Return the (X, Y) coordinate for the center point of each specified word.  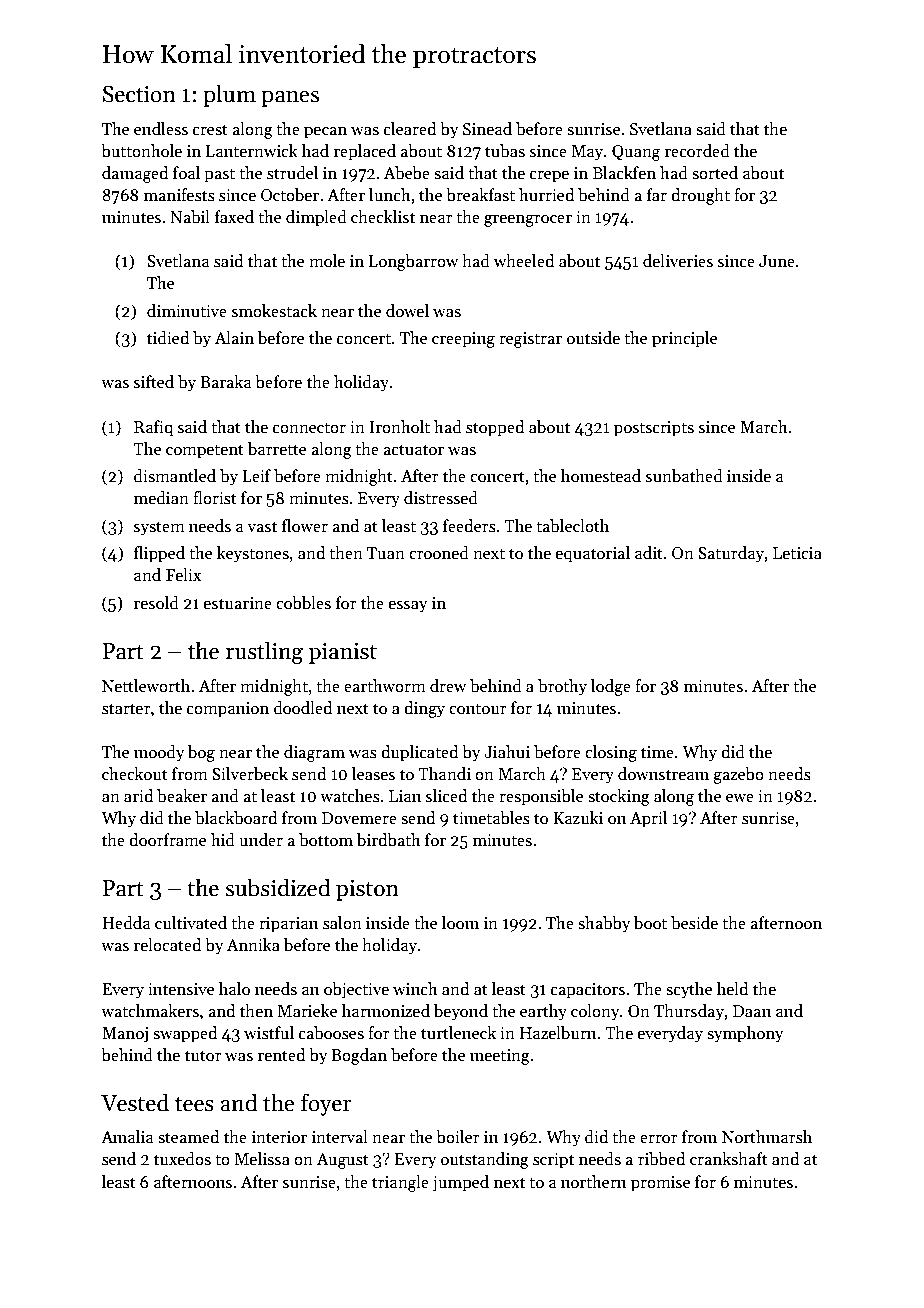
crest (210, 130)
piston (367, 890)
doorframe (167, 839)
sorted (715, 173)
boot (650, 923)
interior (279, 1137)
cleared (410, 129)
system (159, 528)
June (777, 261)
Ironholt (399, 427)
